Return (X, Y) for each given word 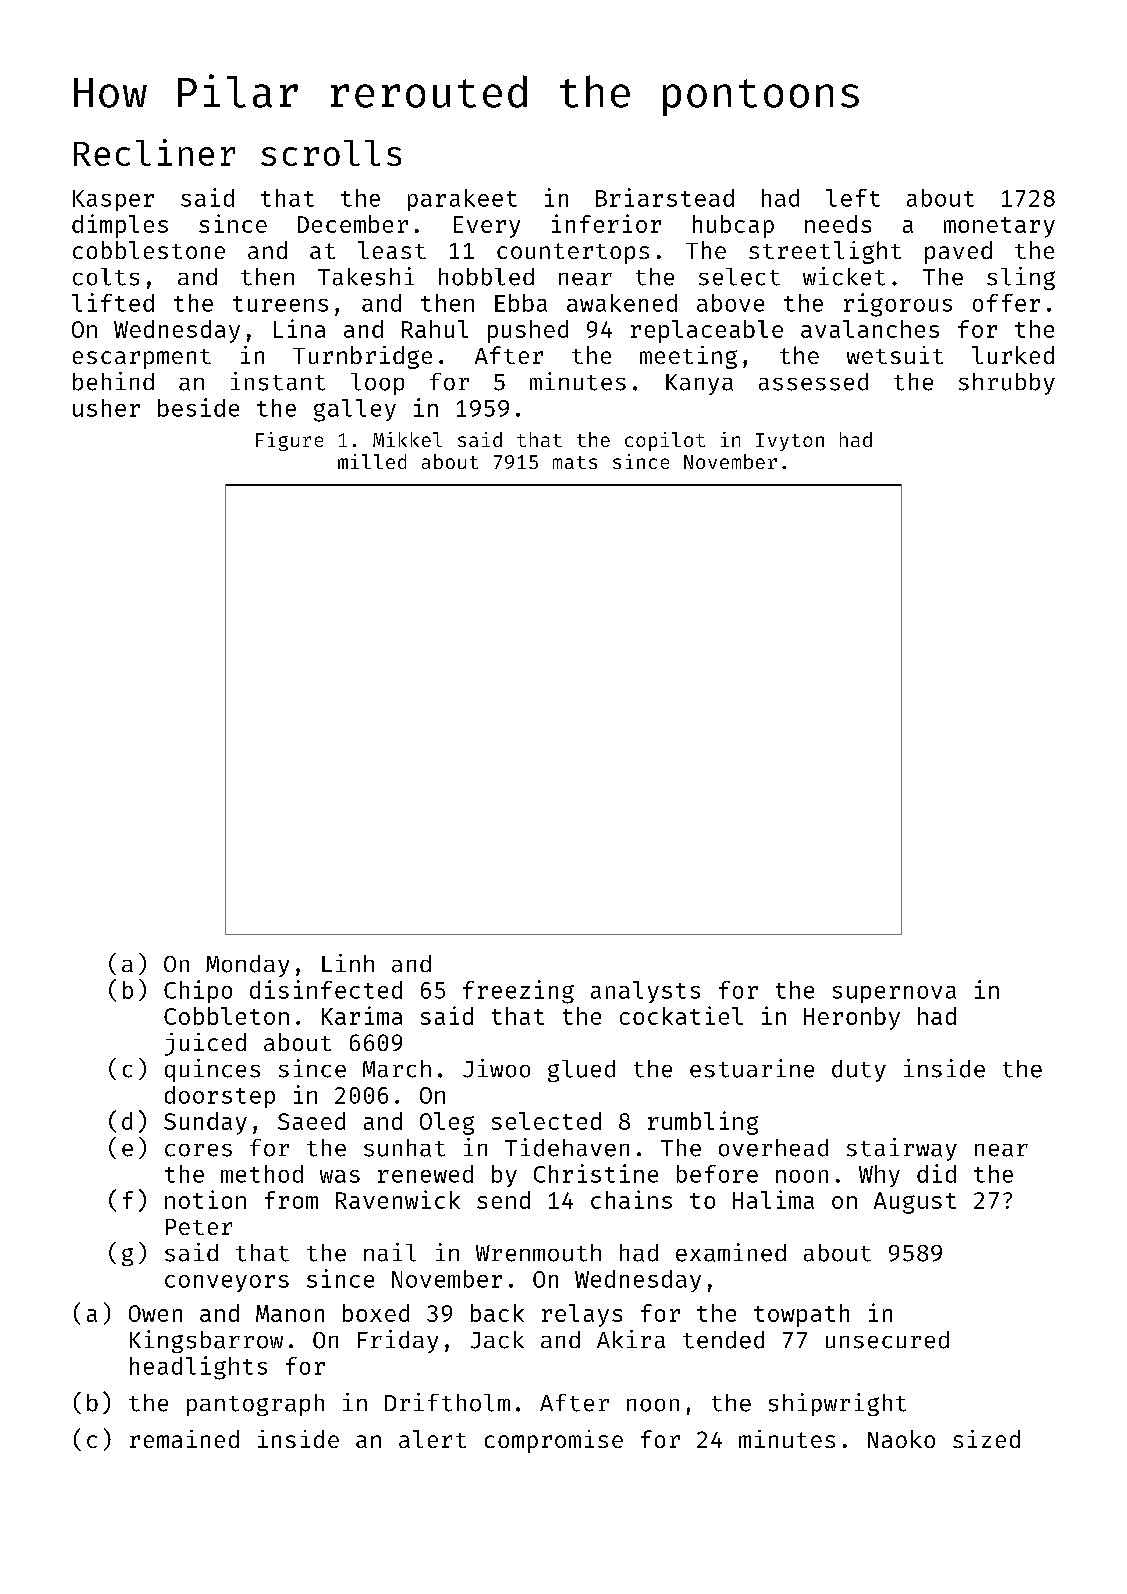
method (262, 1174)
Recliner (154, 152)
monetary (999, 227)
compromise (554, 1441)
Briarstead (665, 197)
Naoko (901, 1439)
